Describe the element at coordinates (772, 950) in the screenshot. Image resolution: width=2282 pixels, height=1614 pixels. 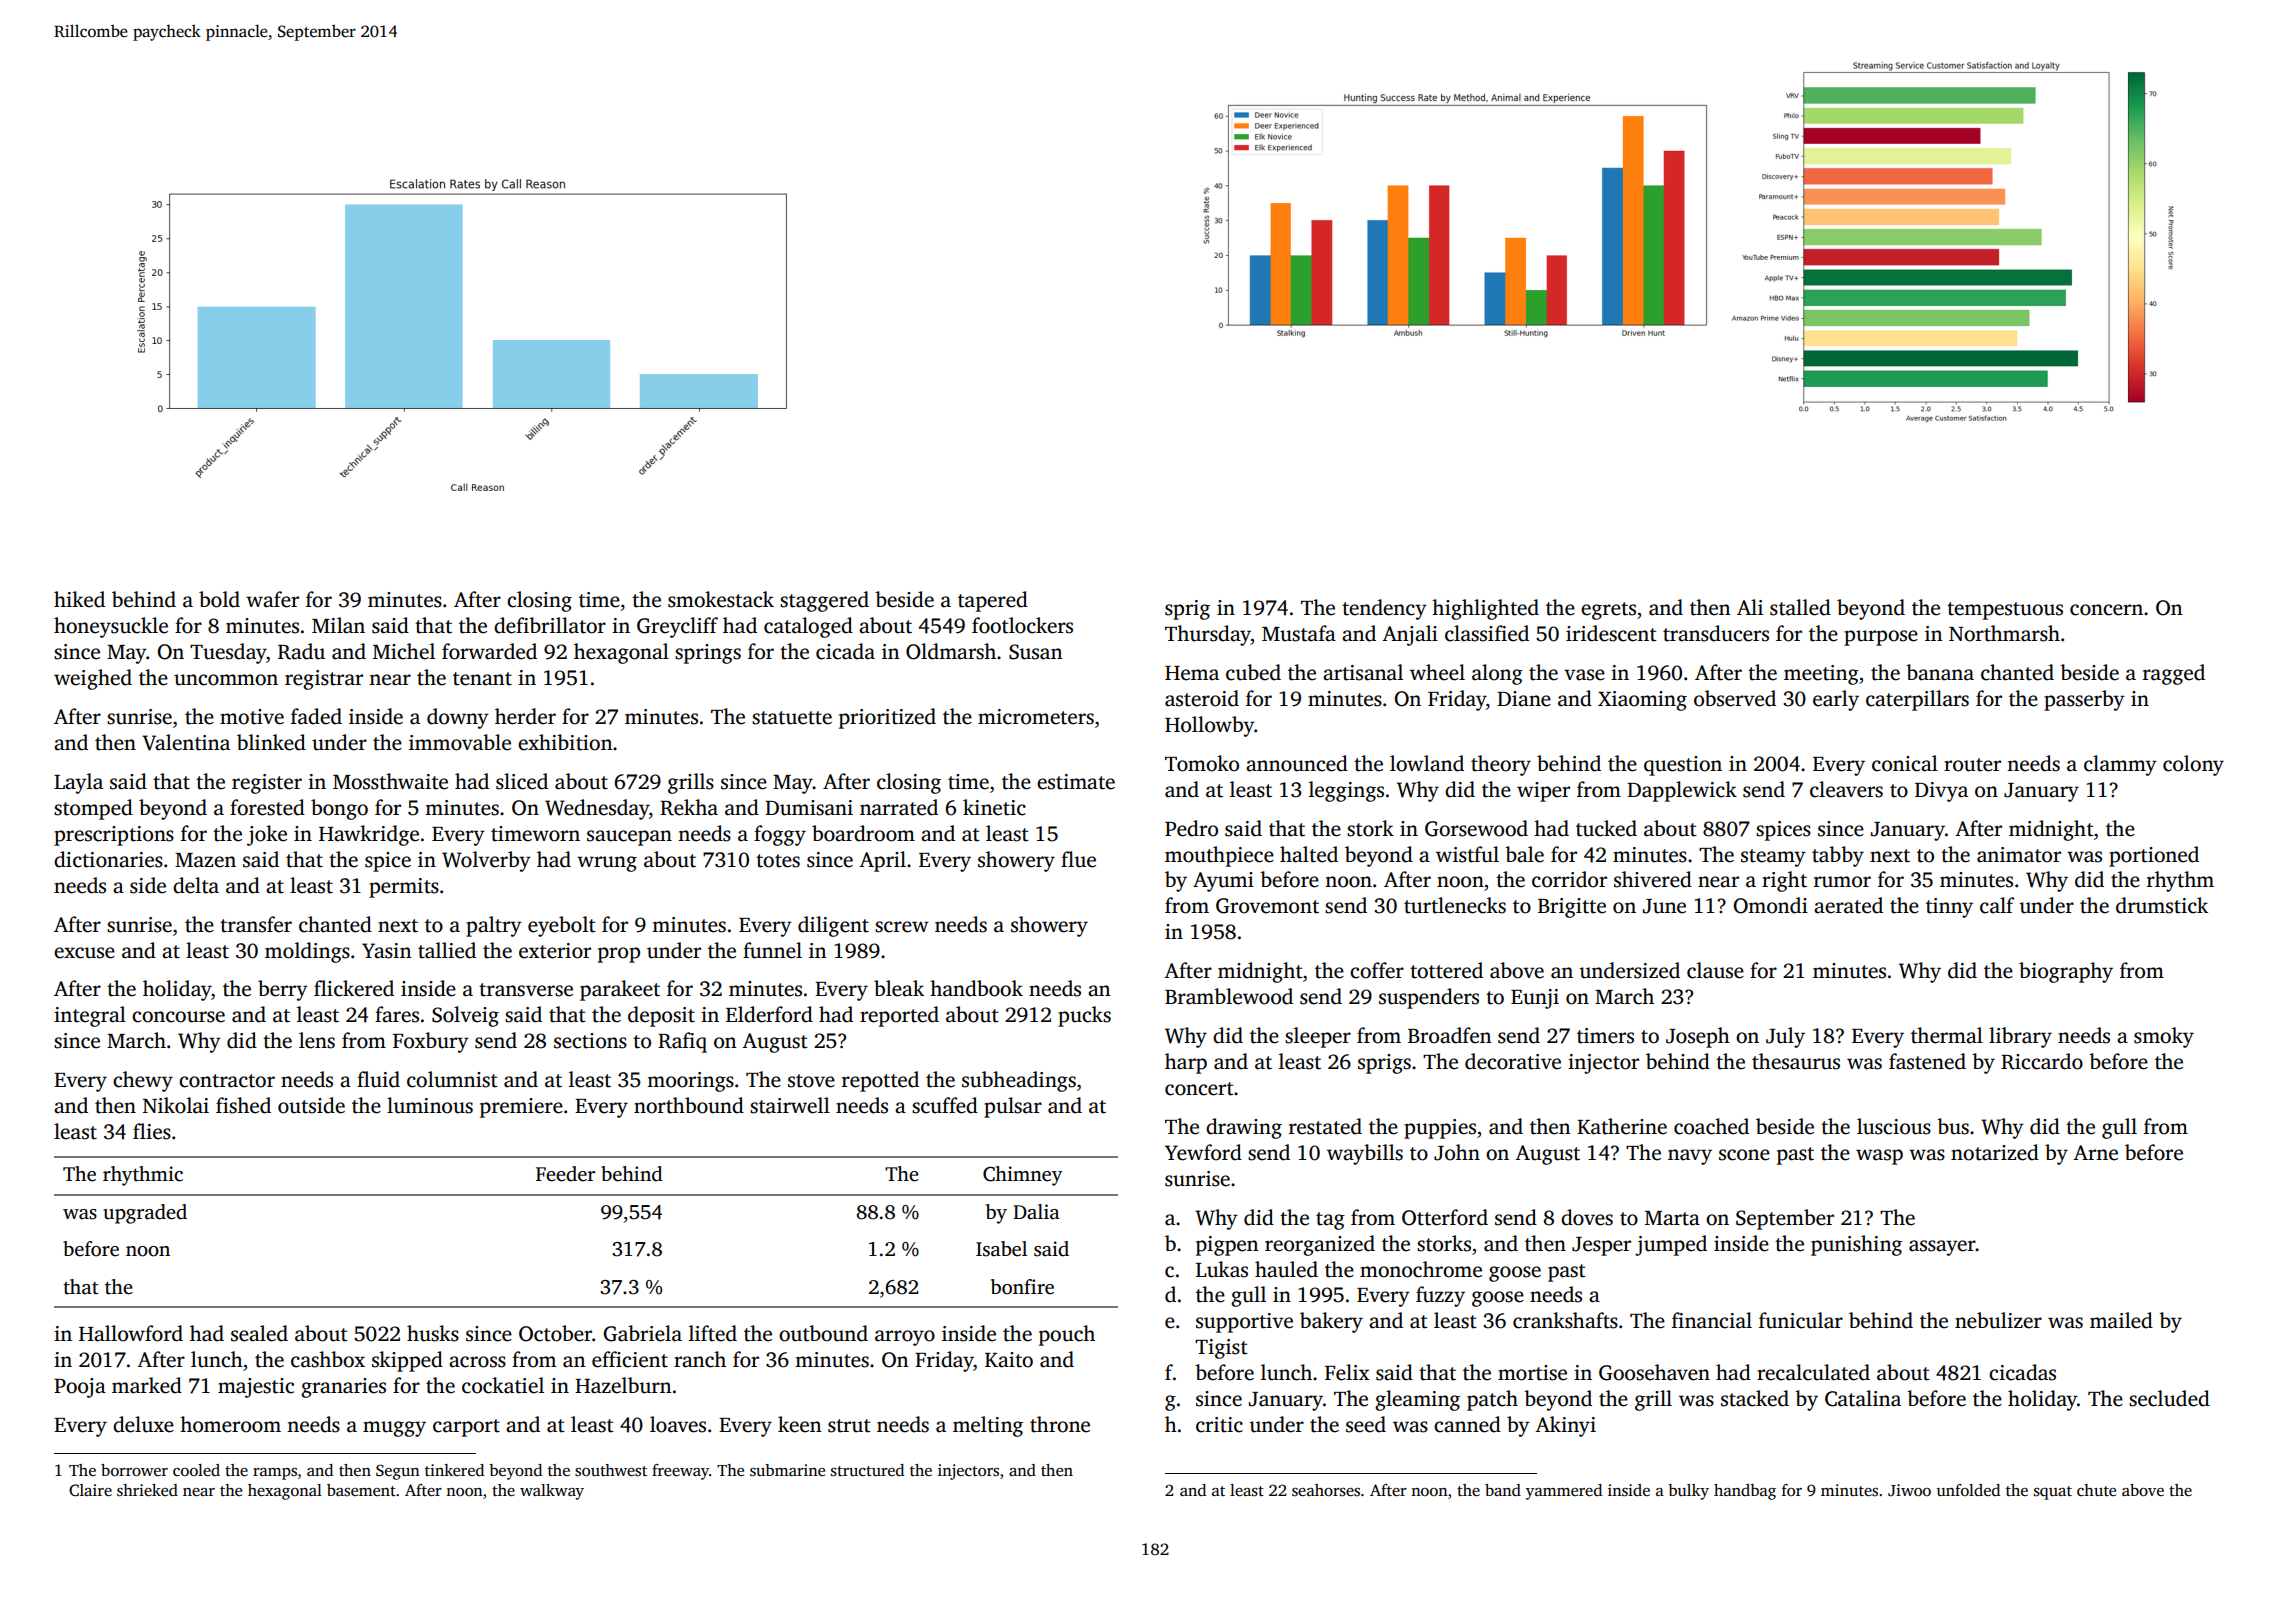
I see `funnel` at that location.
